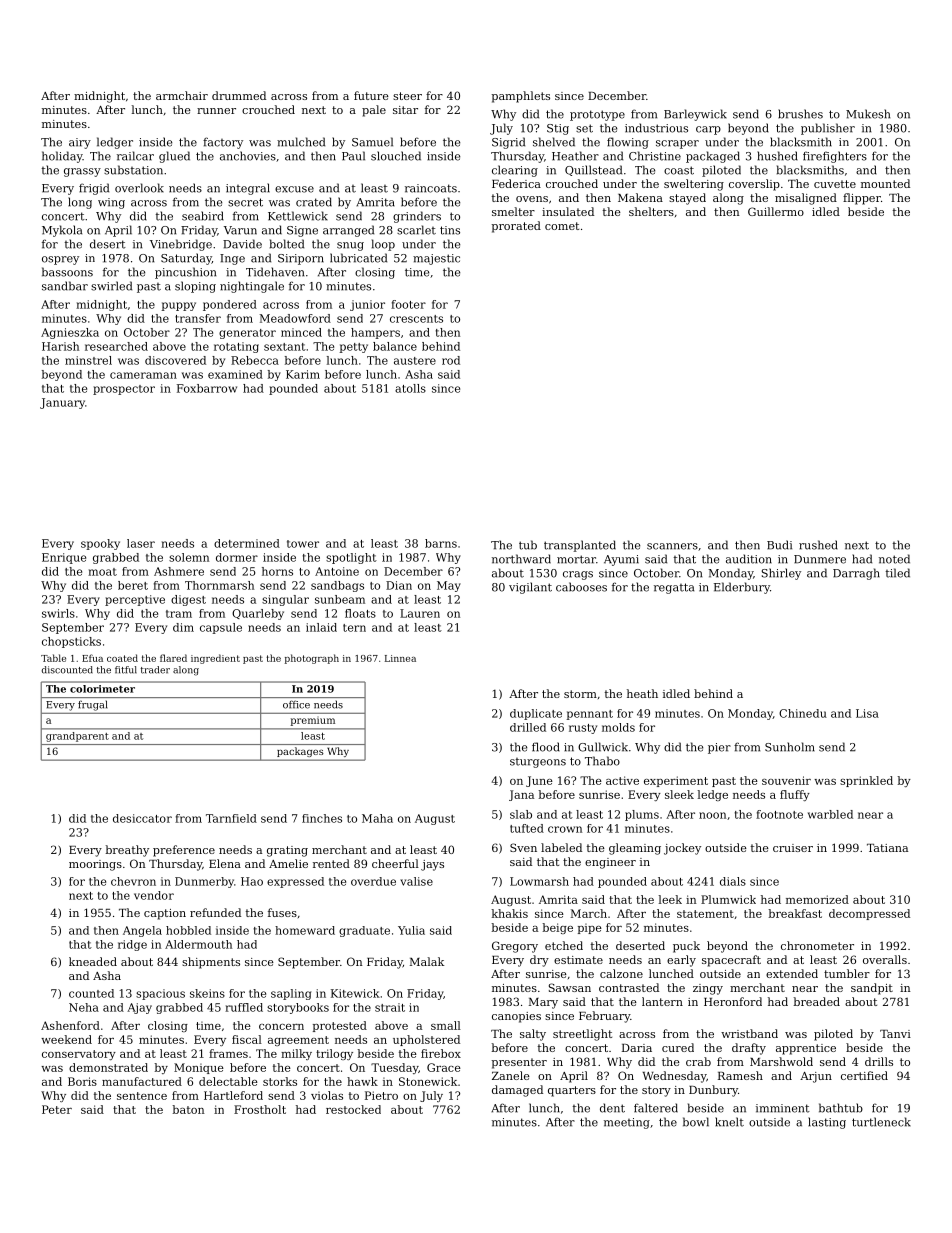 The image size is (952, 1233). Describe the element at coordinates (776, 211) in the screenshot. I see `Guillermo` at that location.
